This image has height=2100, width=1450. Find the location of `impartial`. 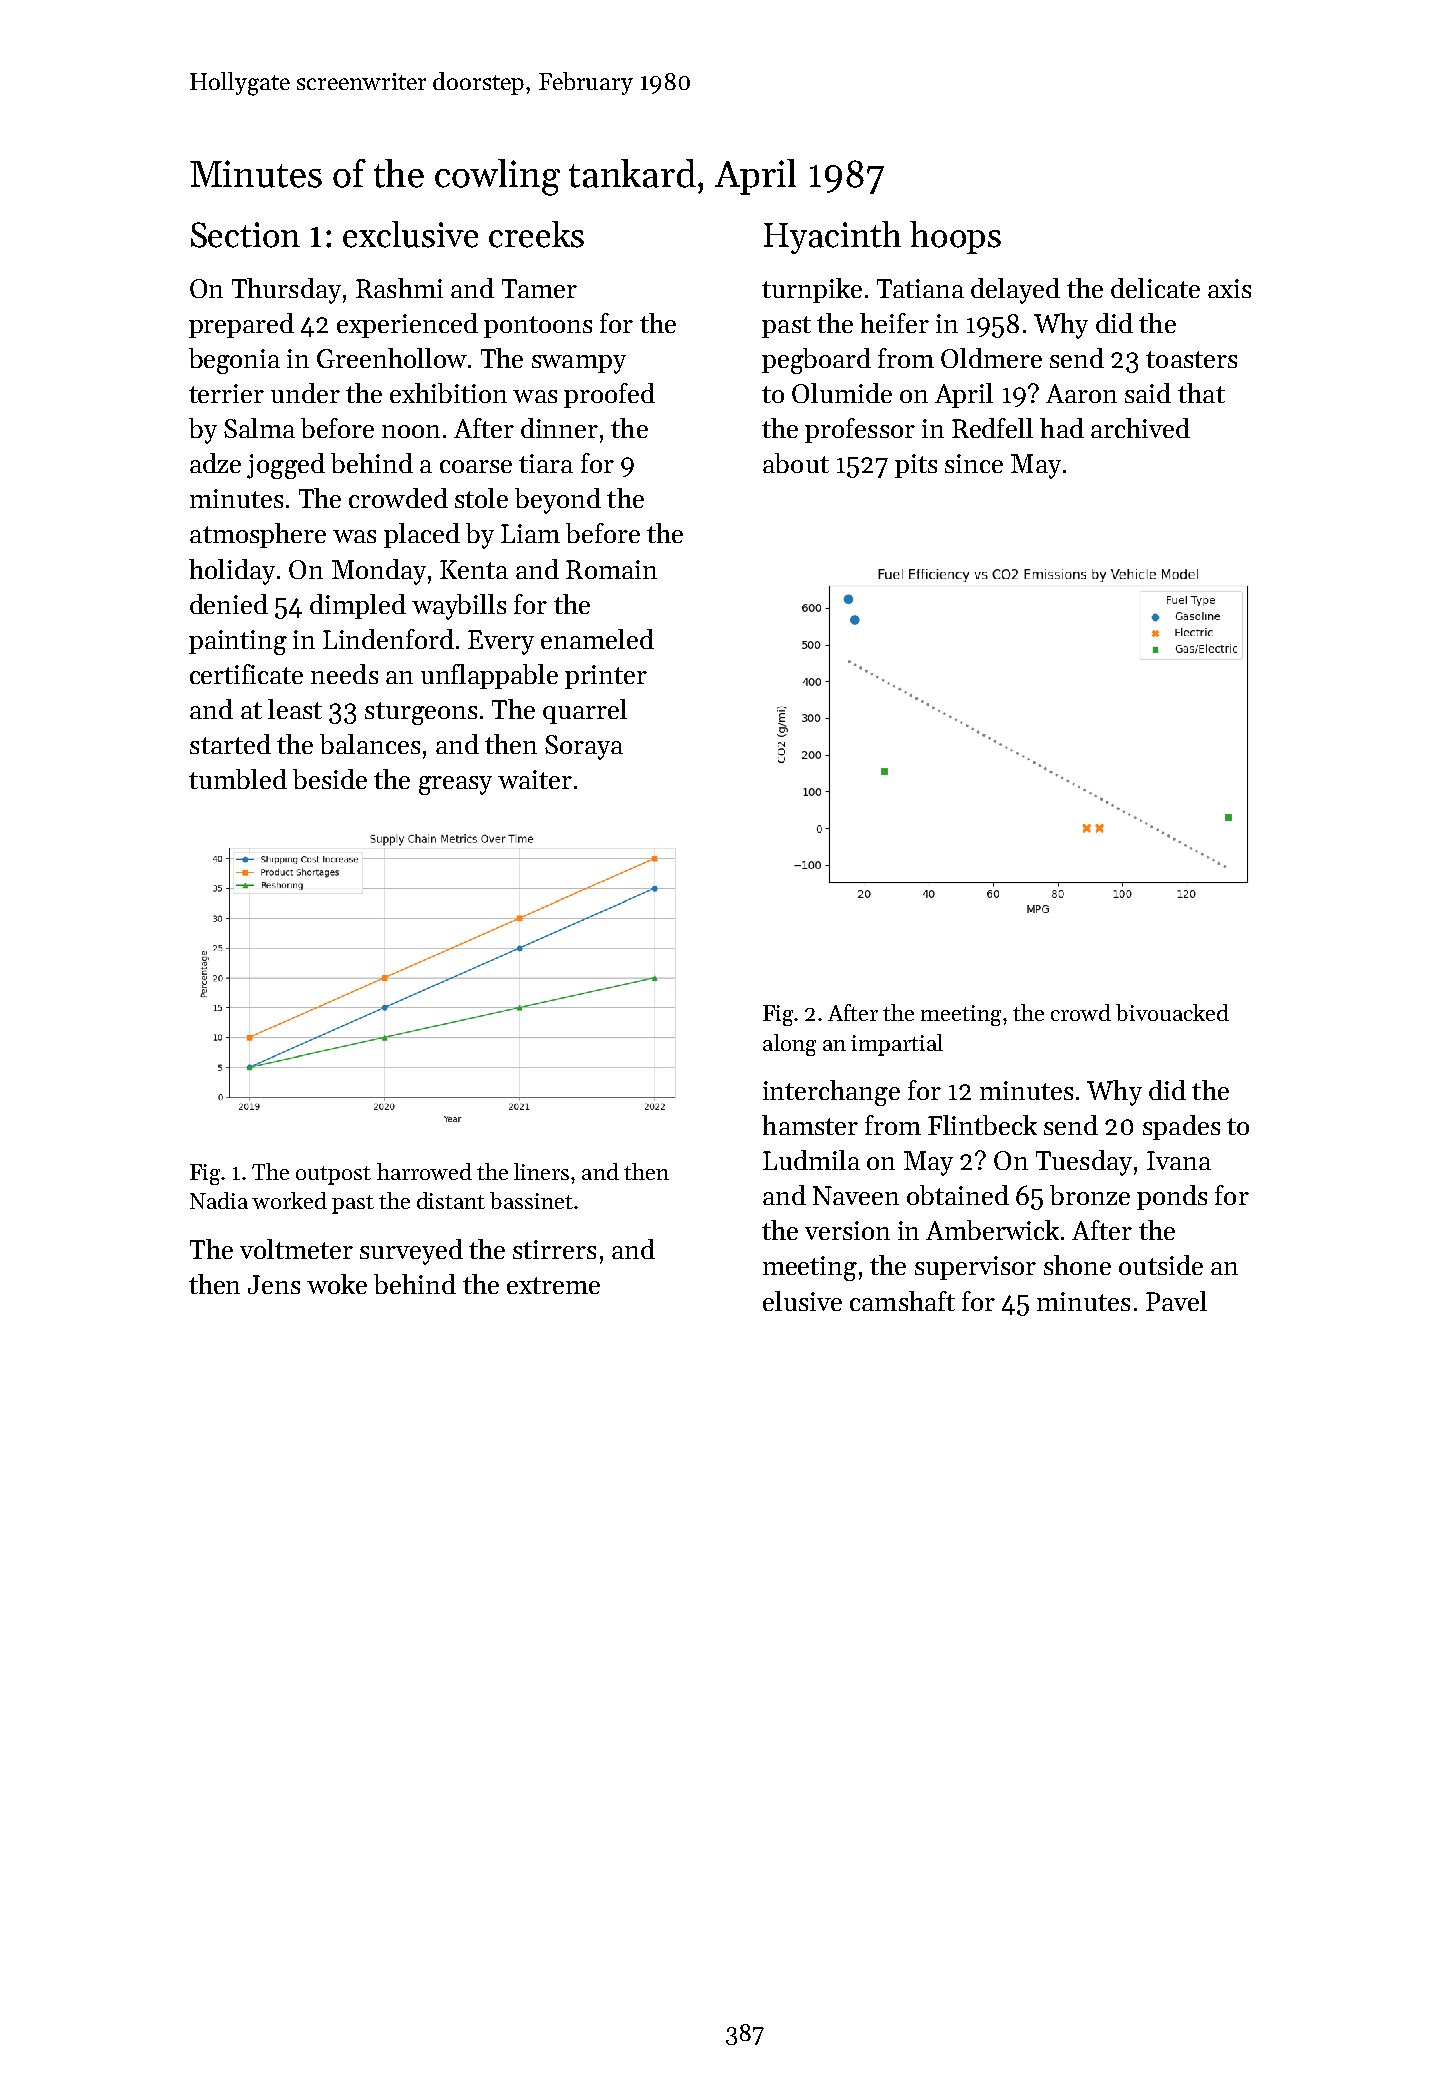

impartial is located at coordinates (897, 1045).
